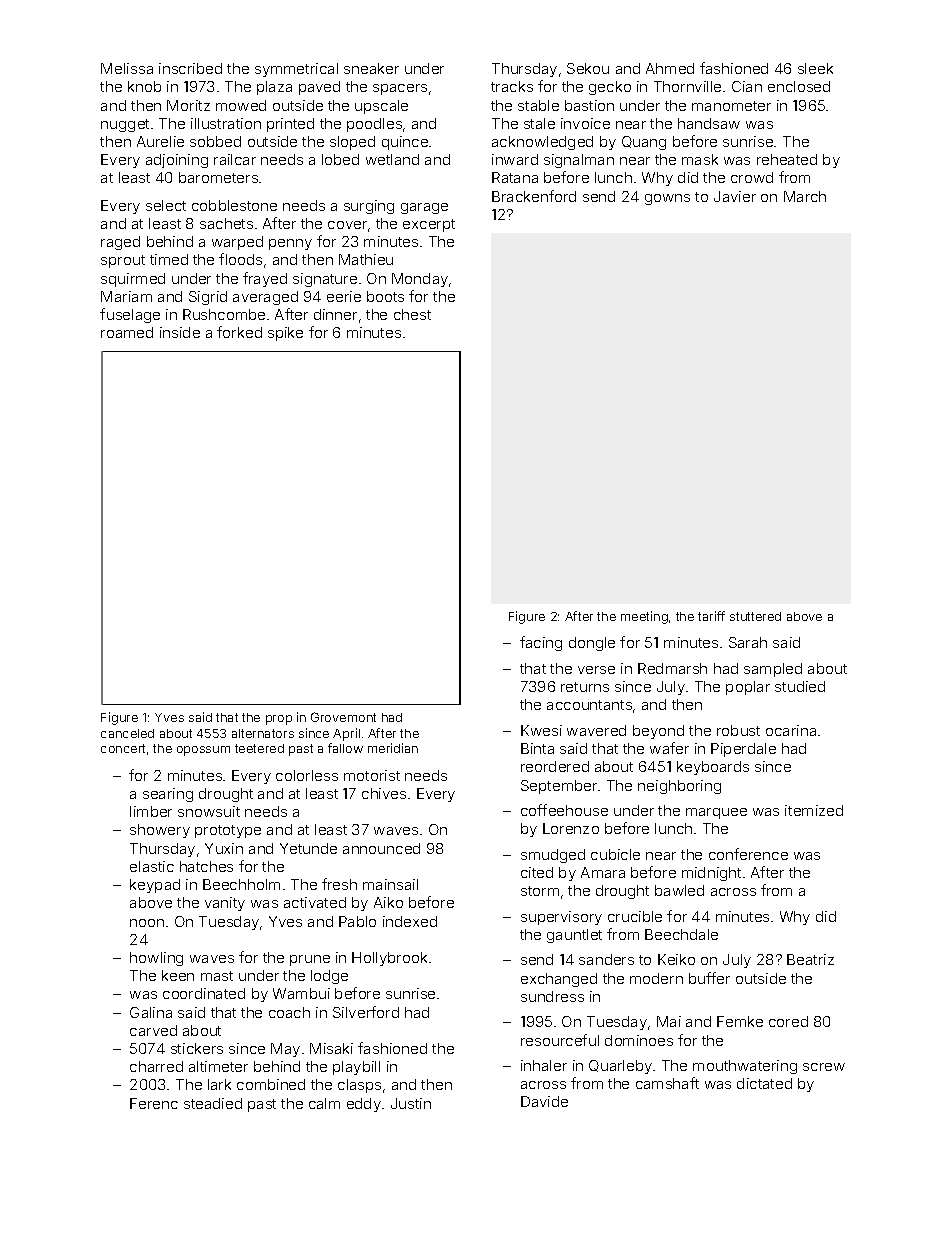 This image has width=952, height=1233. What do you see at coordinates (574, 936) in the image?
I see `gauntlet` at bounding box center [574, 936].
